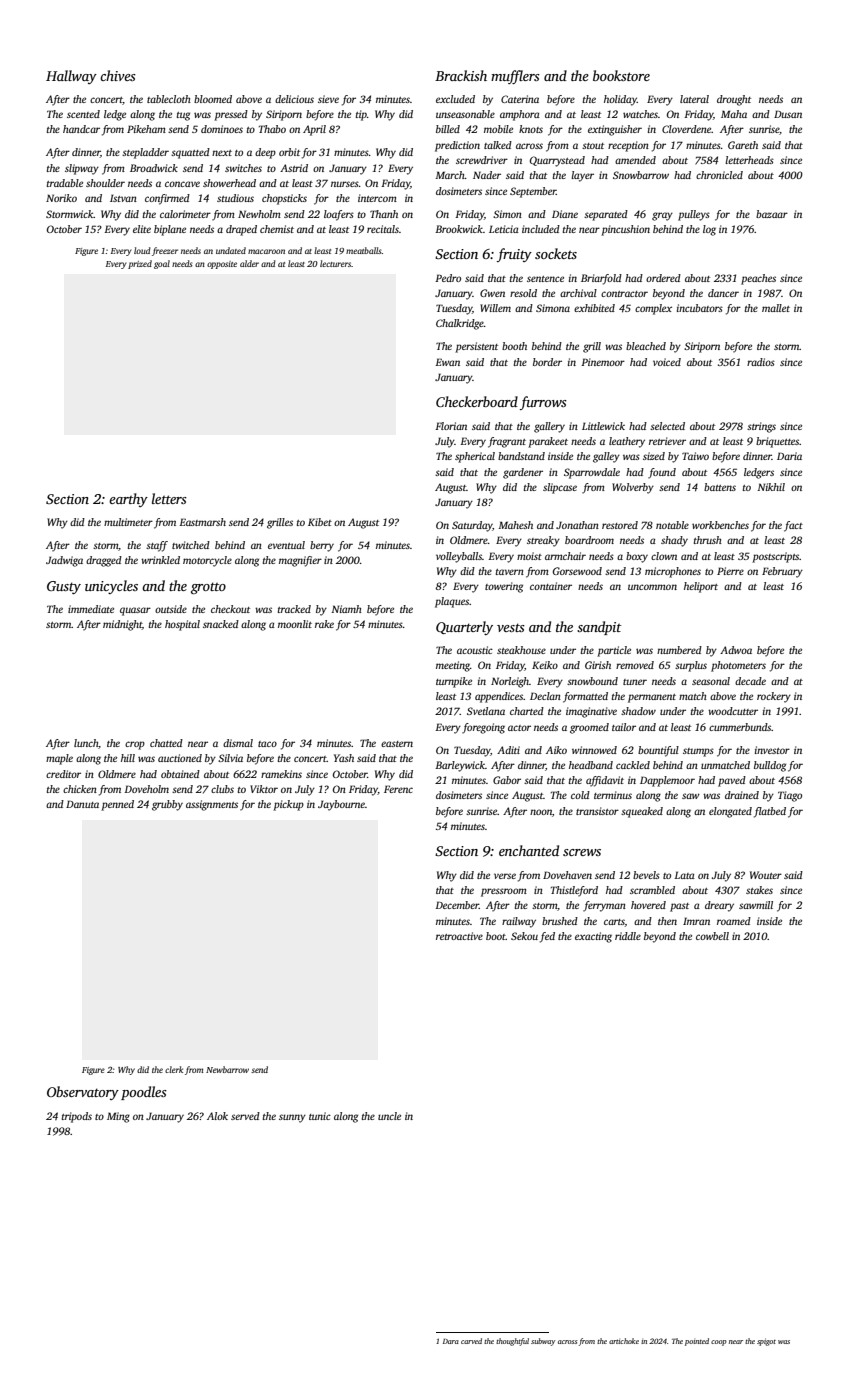 This image has width=849, height=1400. I want to click on pointed, so click(697, 1342).
